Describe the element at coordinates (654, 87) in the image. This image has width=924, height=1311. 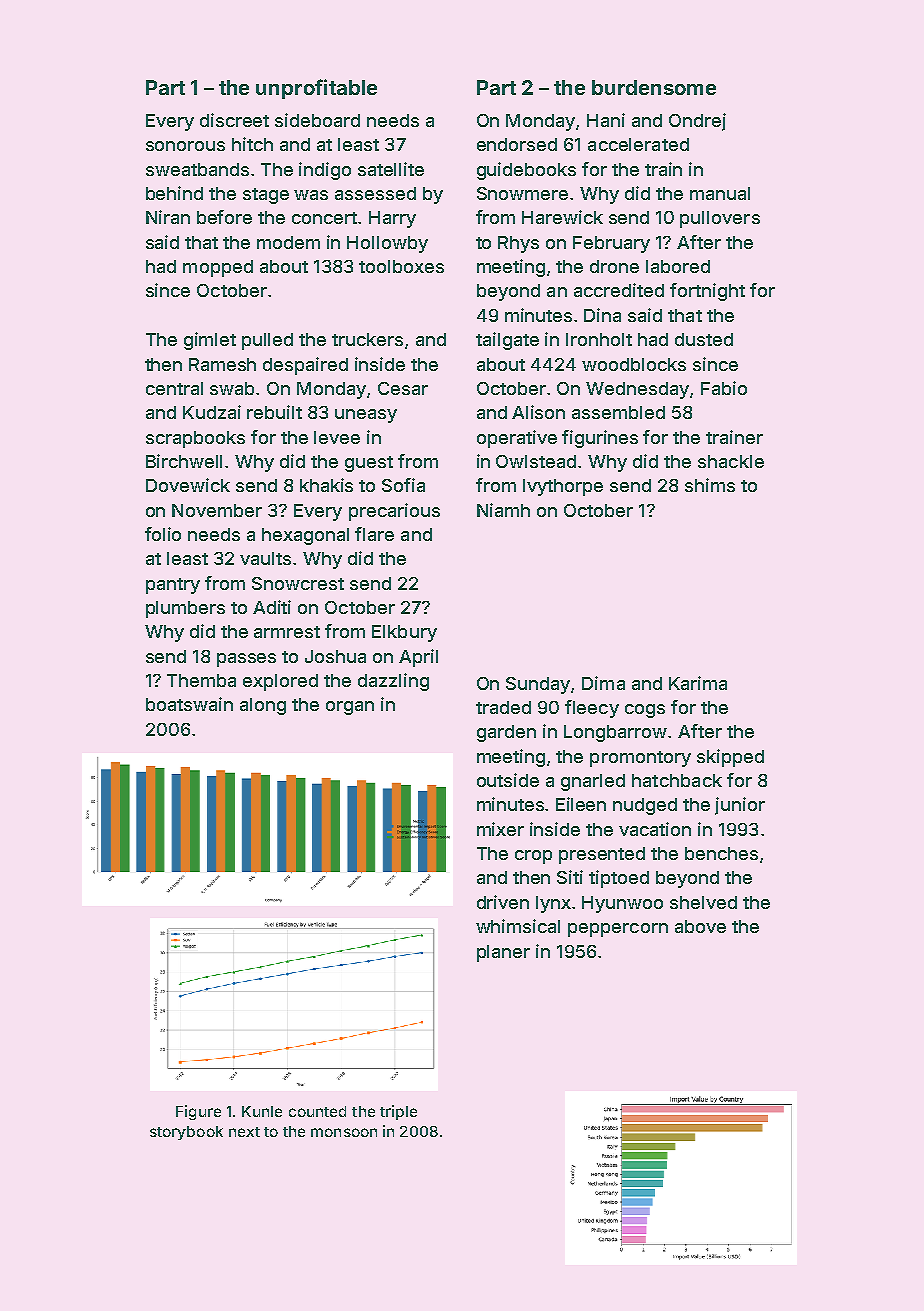
I see `burdensome` at that location.
